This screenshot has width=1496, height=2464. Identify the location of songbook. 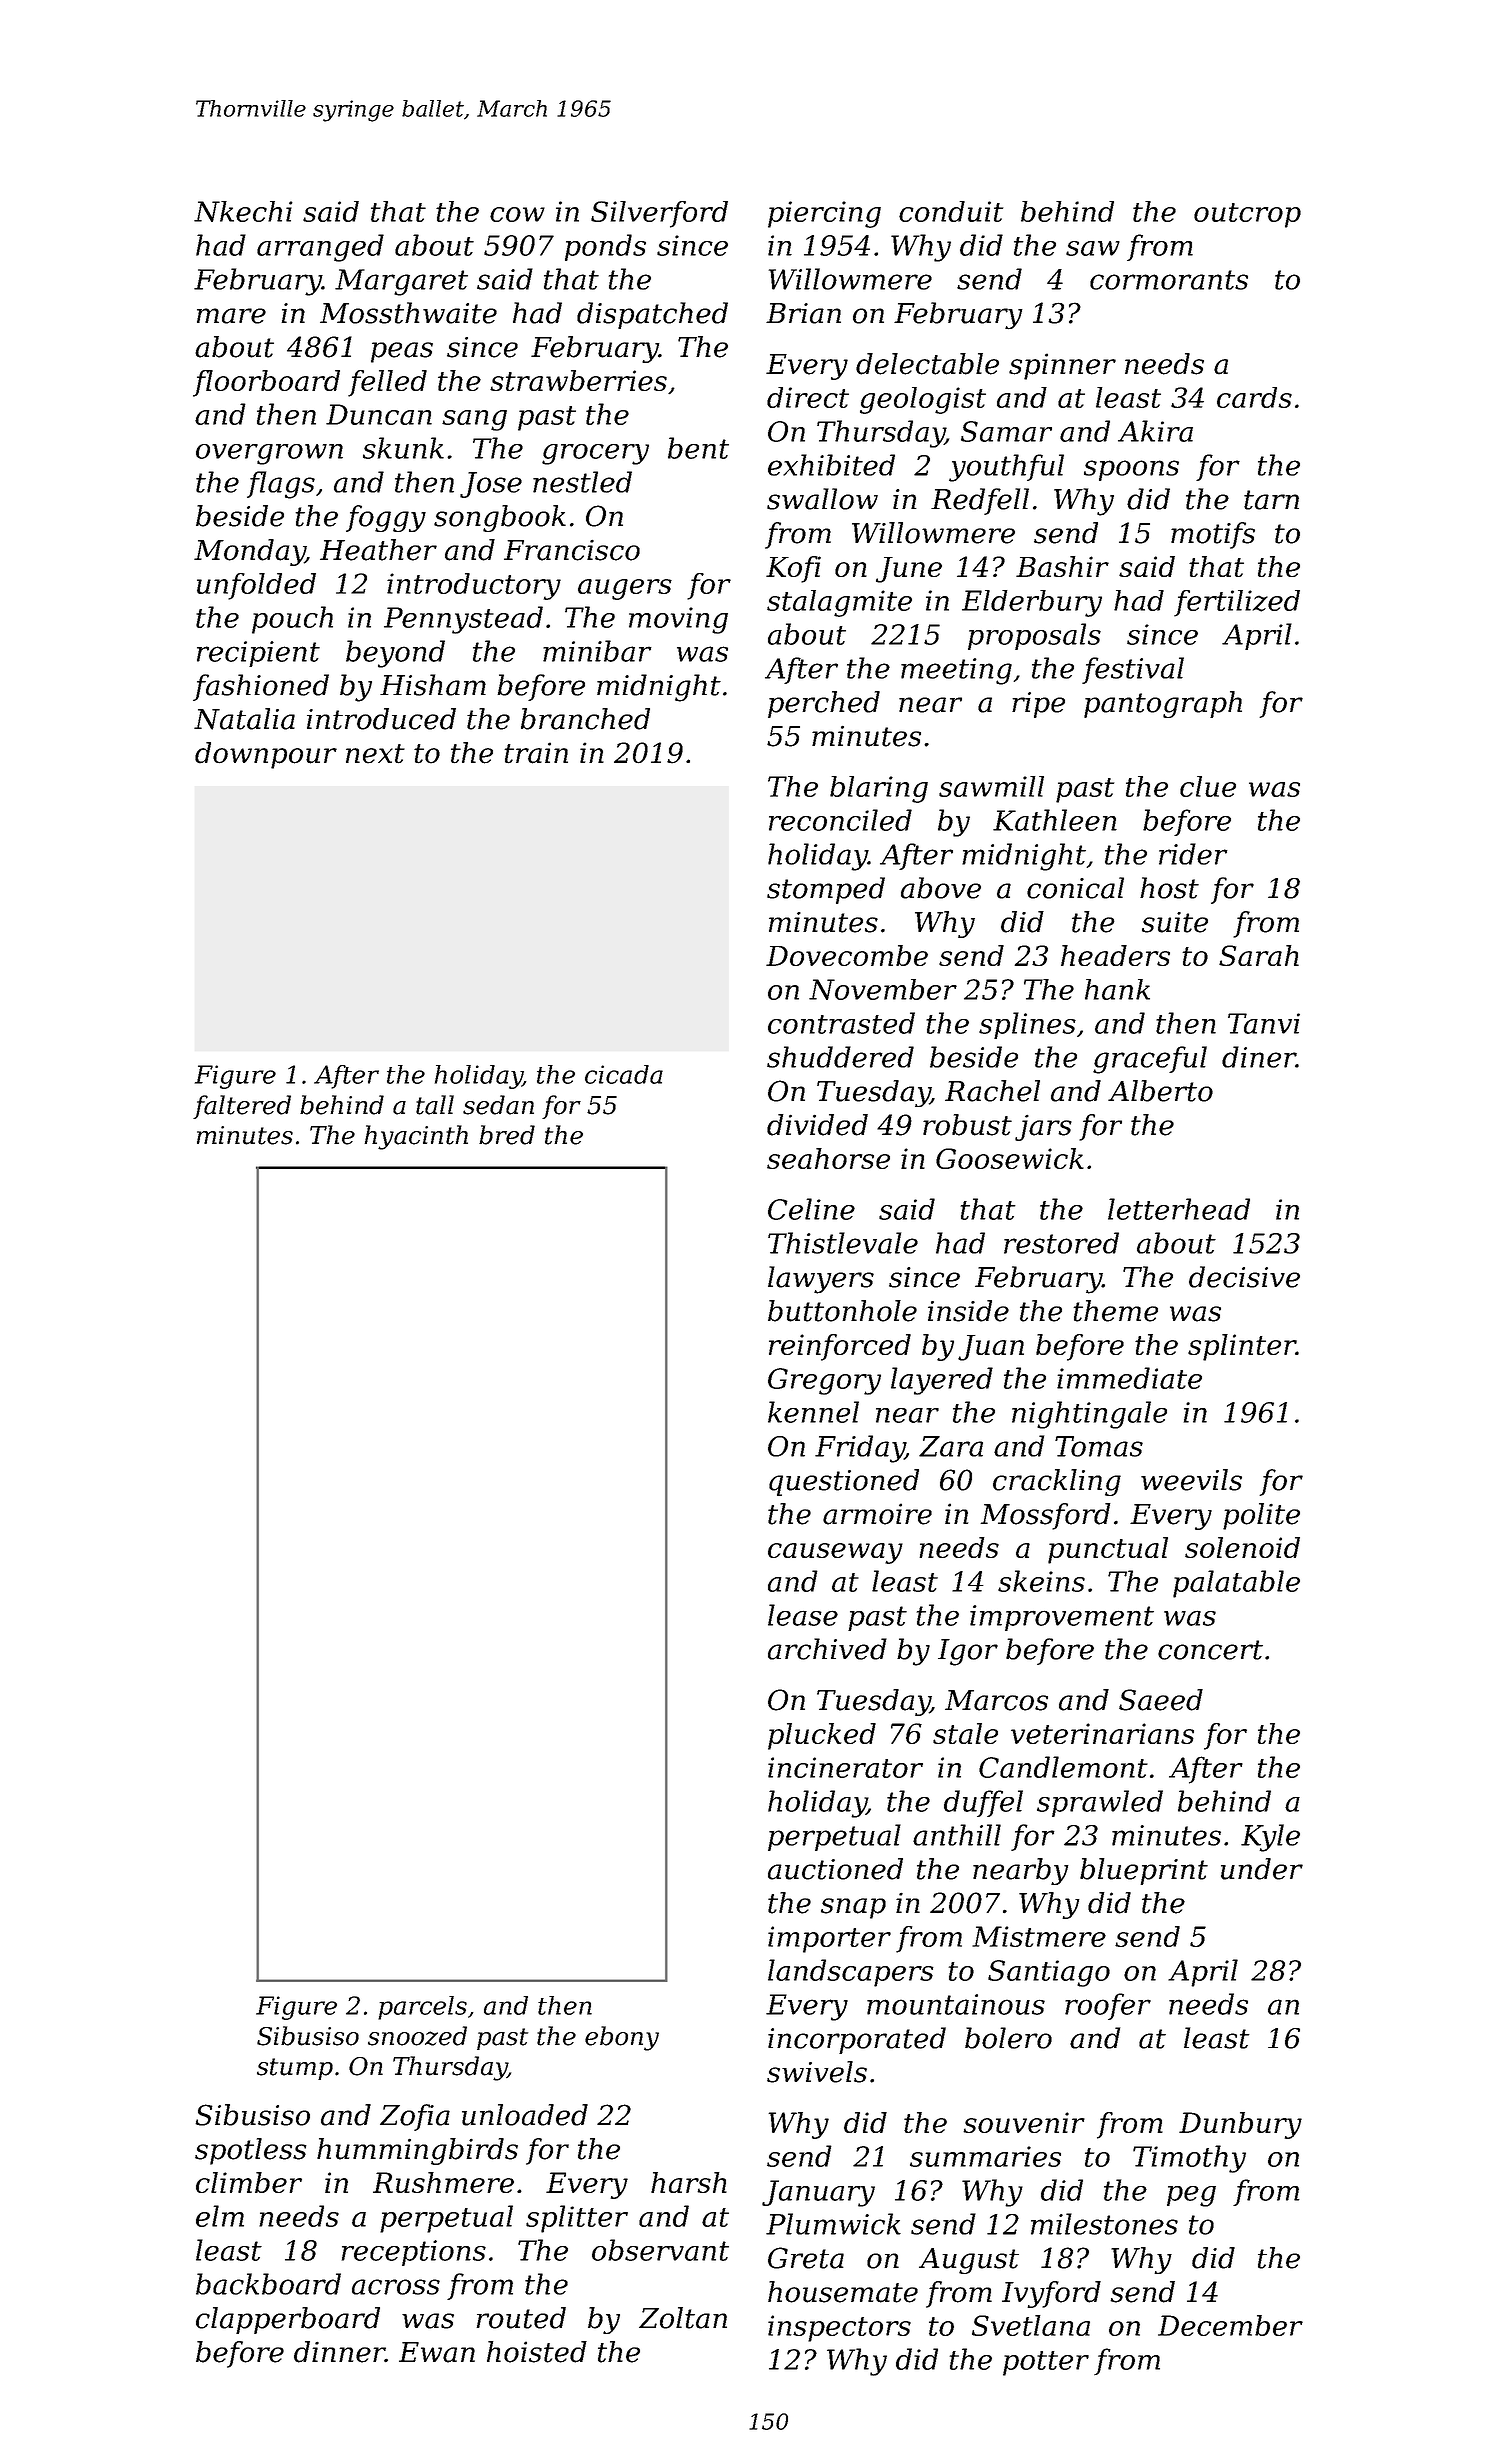
(500, 518).
